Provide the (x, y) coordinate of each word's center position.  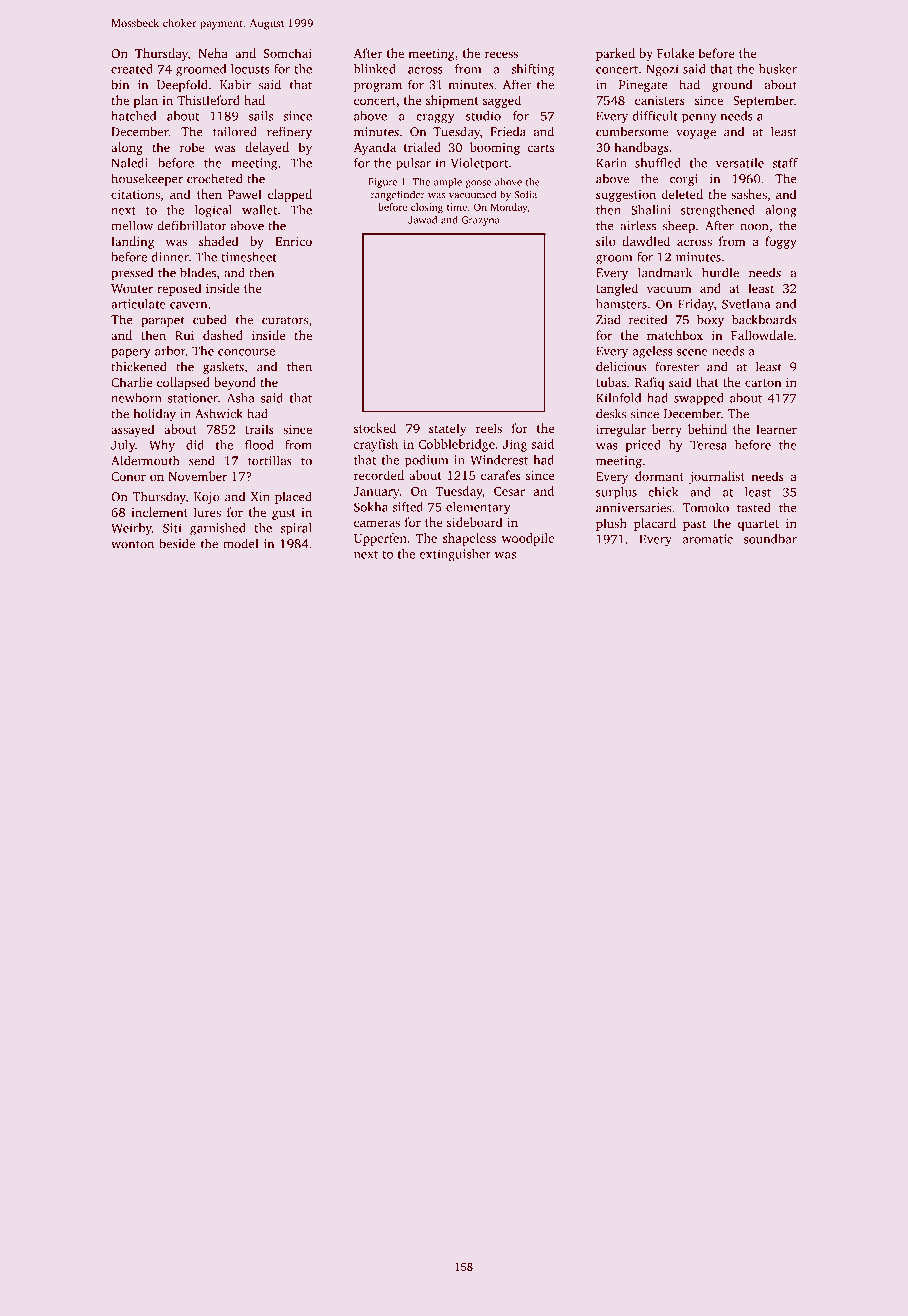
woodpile (528, 539)
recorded (379, 475)
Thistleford (208, 100)
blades (198, 272)
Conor (128, 476)
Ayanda (374, 148)
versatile (740, 163)
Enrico (293, 241)
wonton (132, 544)
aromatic (708, 539)
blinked (375, 69)
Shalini (651, 210)
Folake (675, 53)
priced (643, 446)
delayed (267, 148)
